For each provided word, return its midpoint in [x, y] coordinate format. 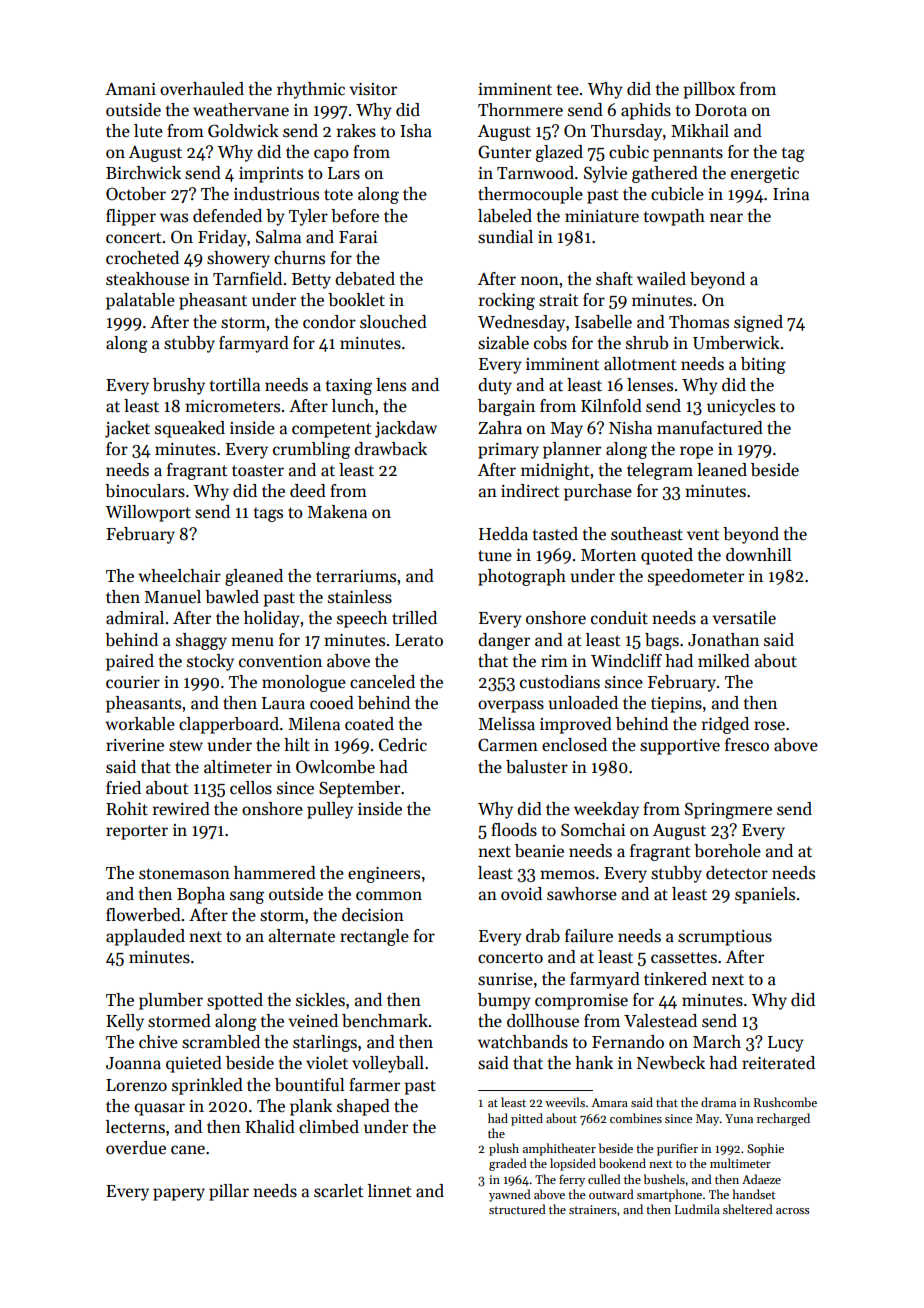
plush [504, 1149]
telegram [660, 471]
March [717, 1042]
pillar [229, 1192]
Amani [130, 89]
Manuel [173, 597]
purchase [598, 492]
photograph [522, 577]
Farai [358, 237]
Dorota [721, 110]
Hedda [503, 534]
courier [133, 682]
